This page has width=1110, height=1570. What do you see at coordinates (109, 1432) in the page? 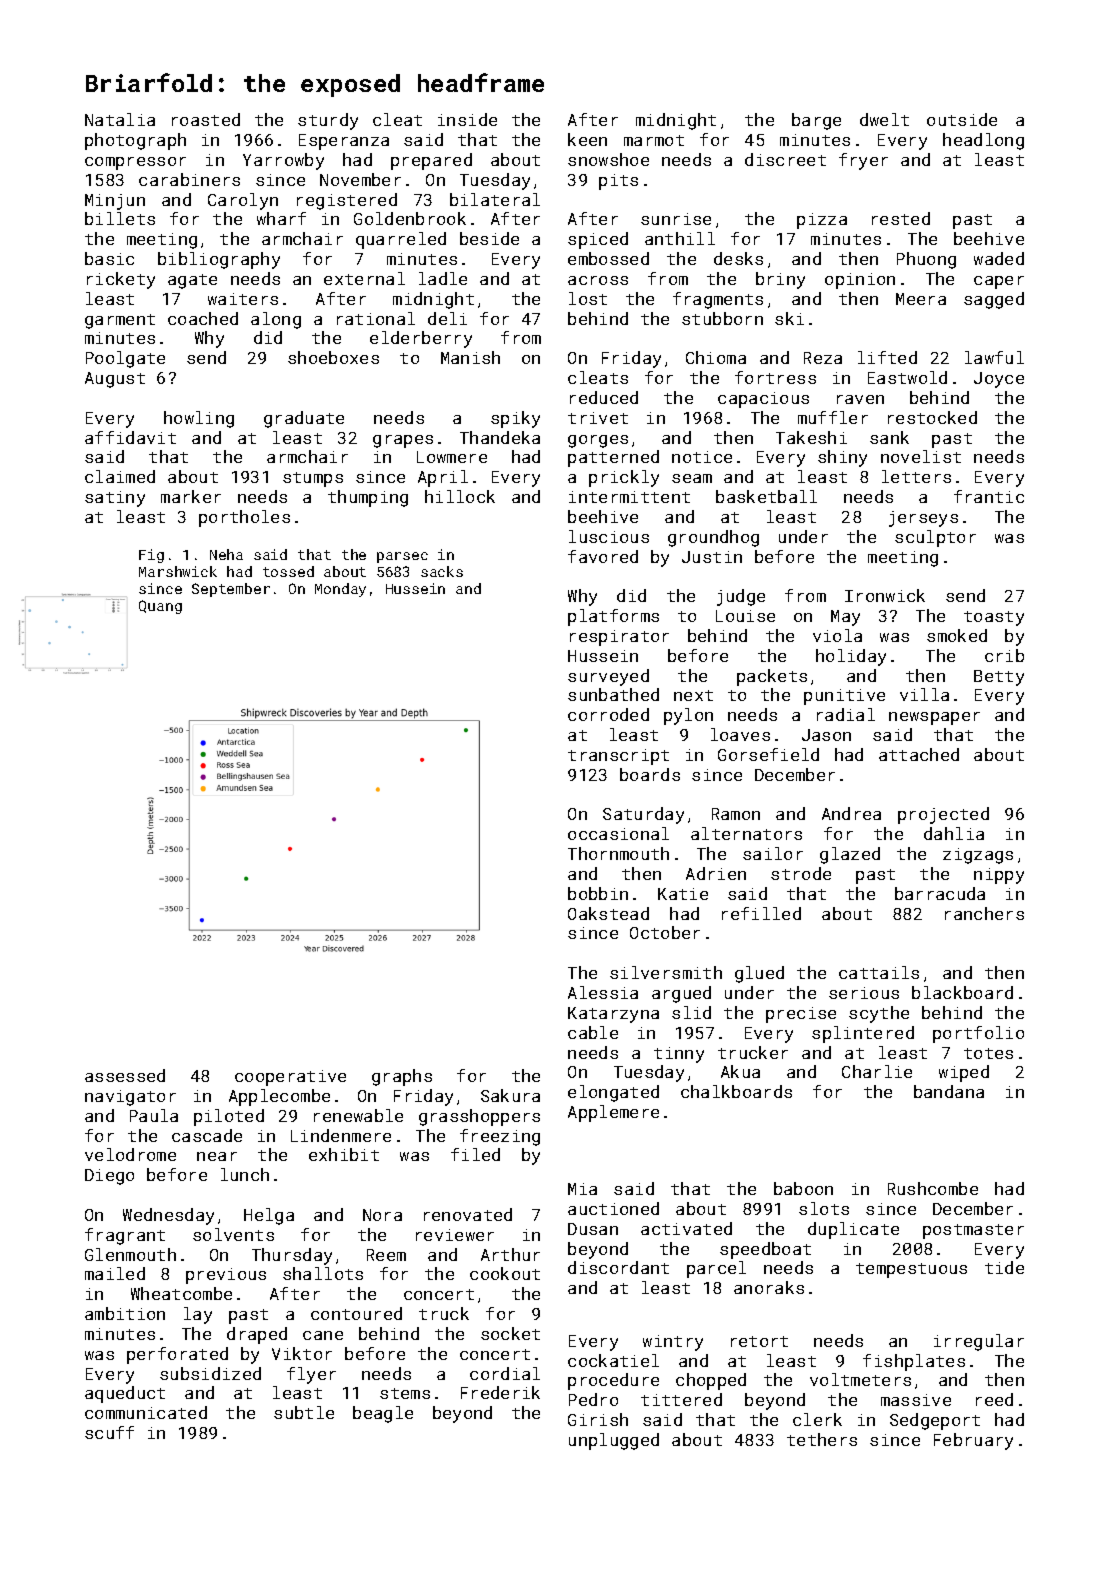
I see `scuff` at bounding box center [109, 1432].
